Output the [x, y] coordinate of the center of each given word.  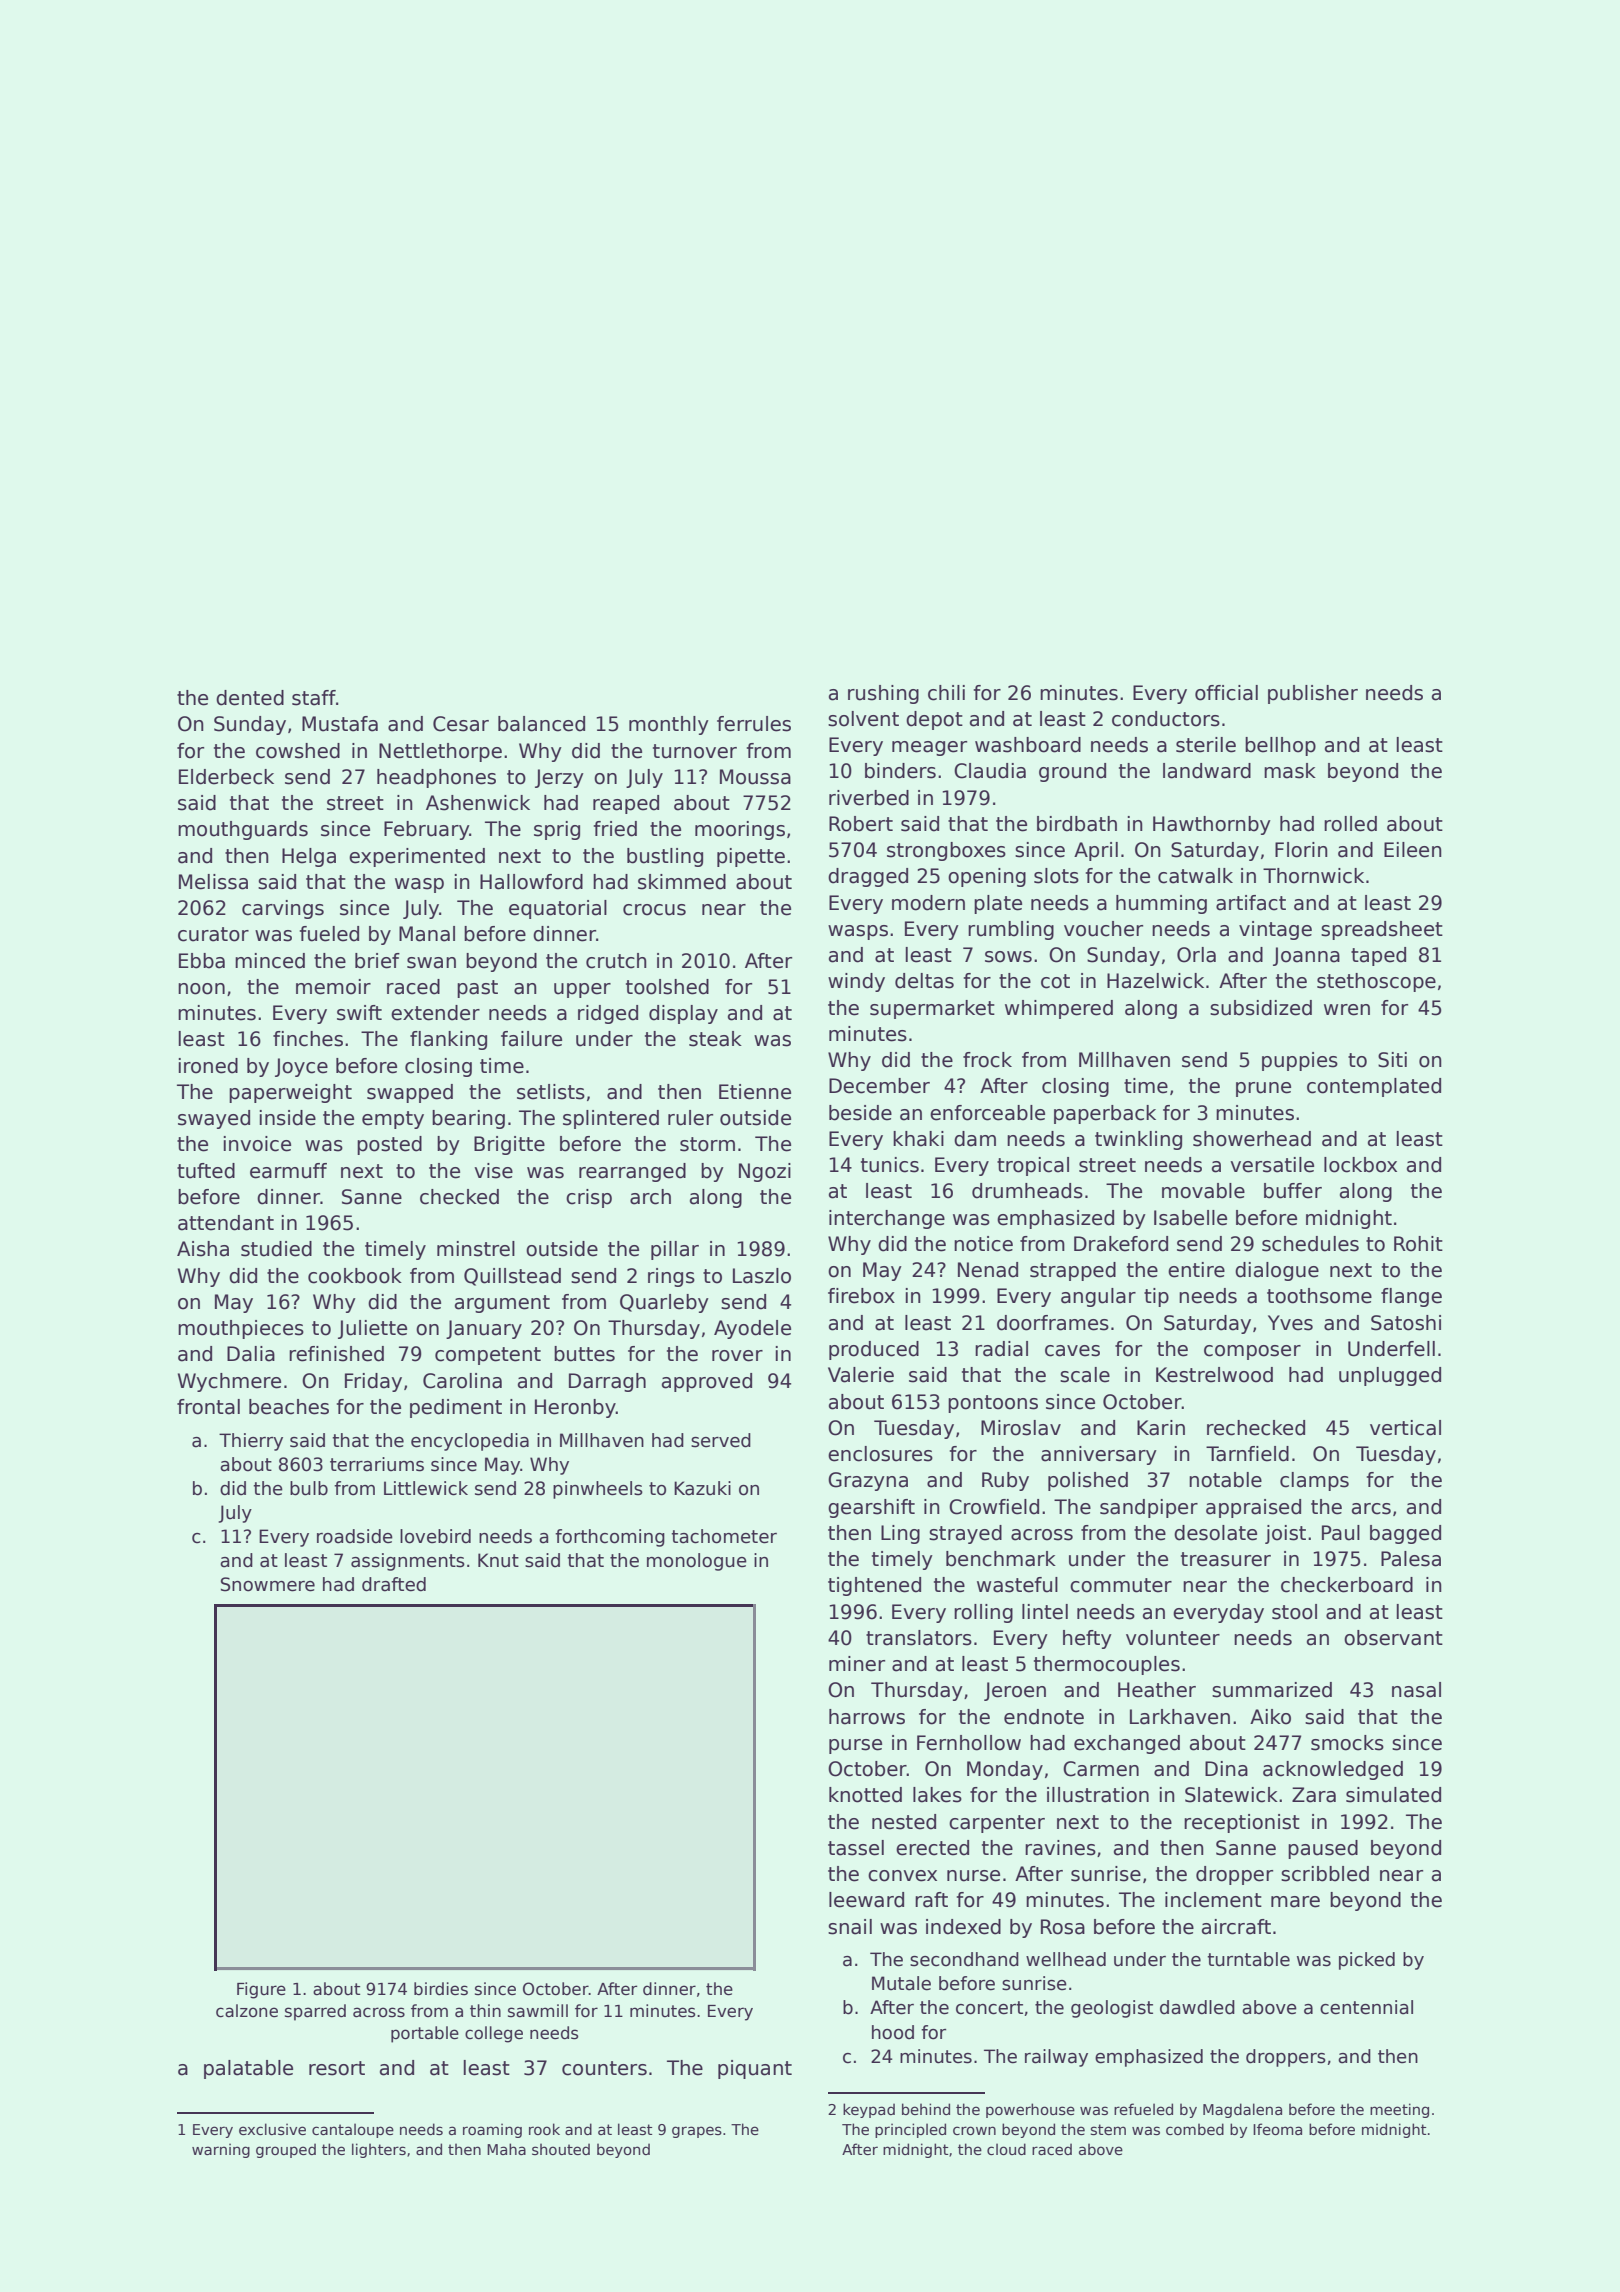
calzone [247, 2011]
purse [855, 1746]
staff [314, 698]
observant [1393, 1638]
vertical [1405, 1428]
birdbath [1077, 824]
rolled [1350, 824]
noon [201, 989]
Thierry [251, 1442]
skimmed [682, 882]
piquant [755, 2069]
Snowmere [268, 1584]
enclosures [880, 1454]
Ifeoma [1277, 2129]
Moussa [755, 777]
